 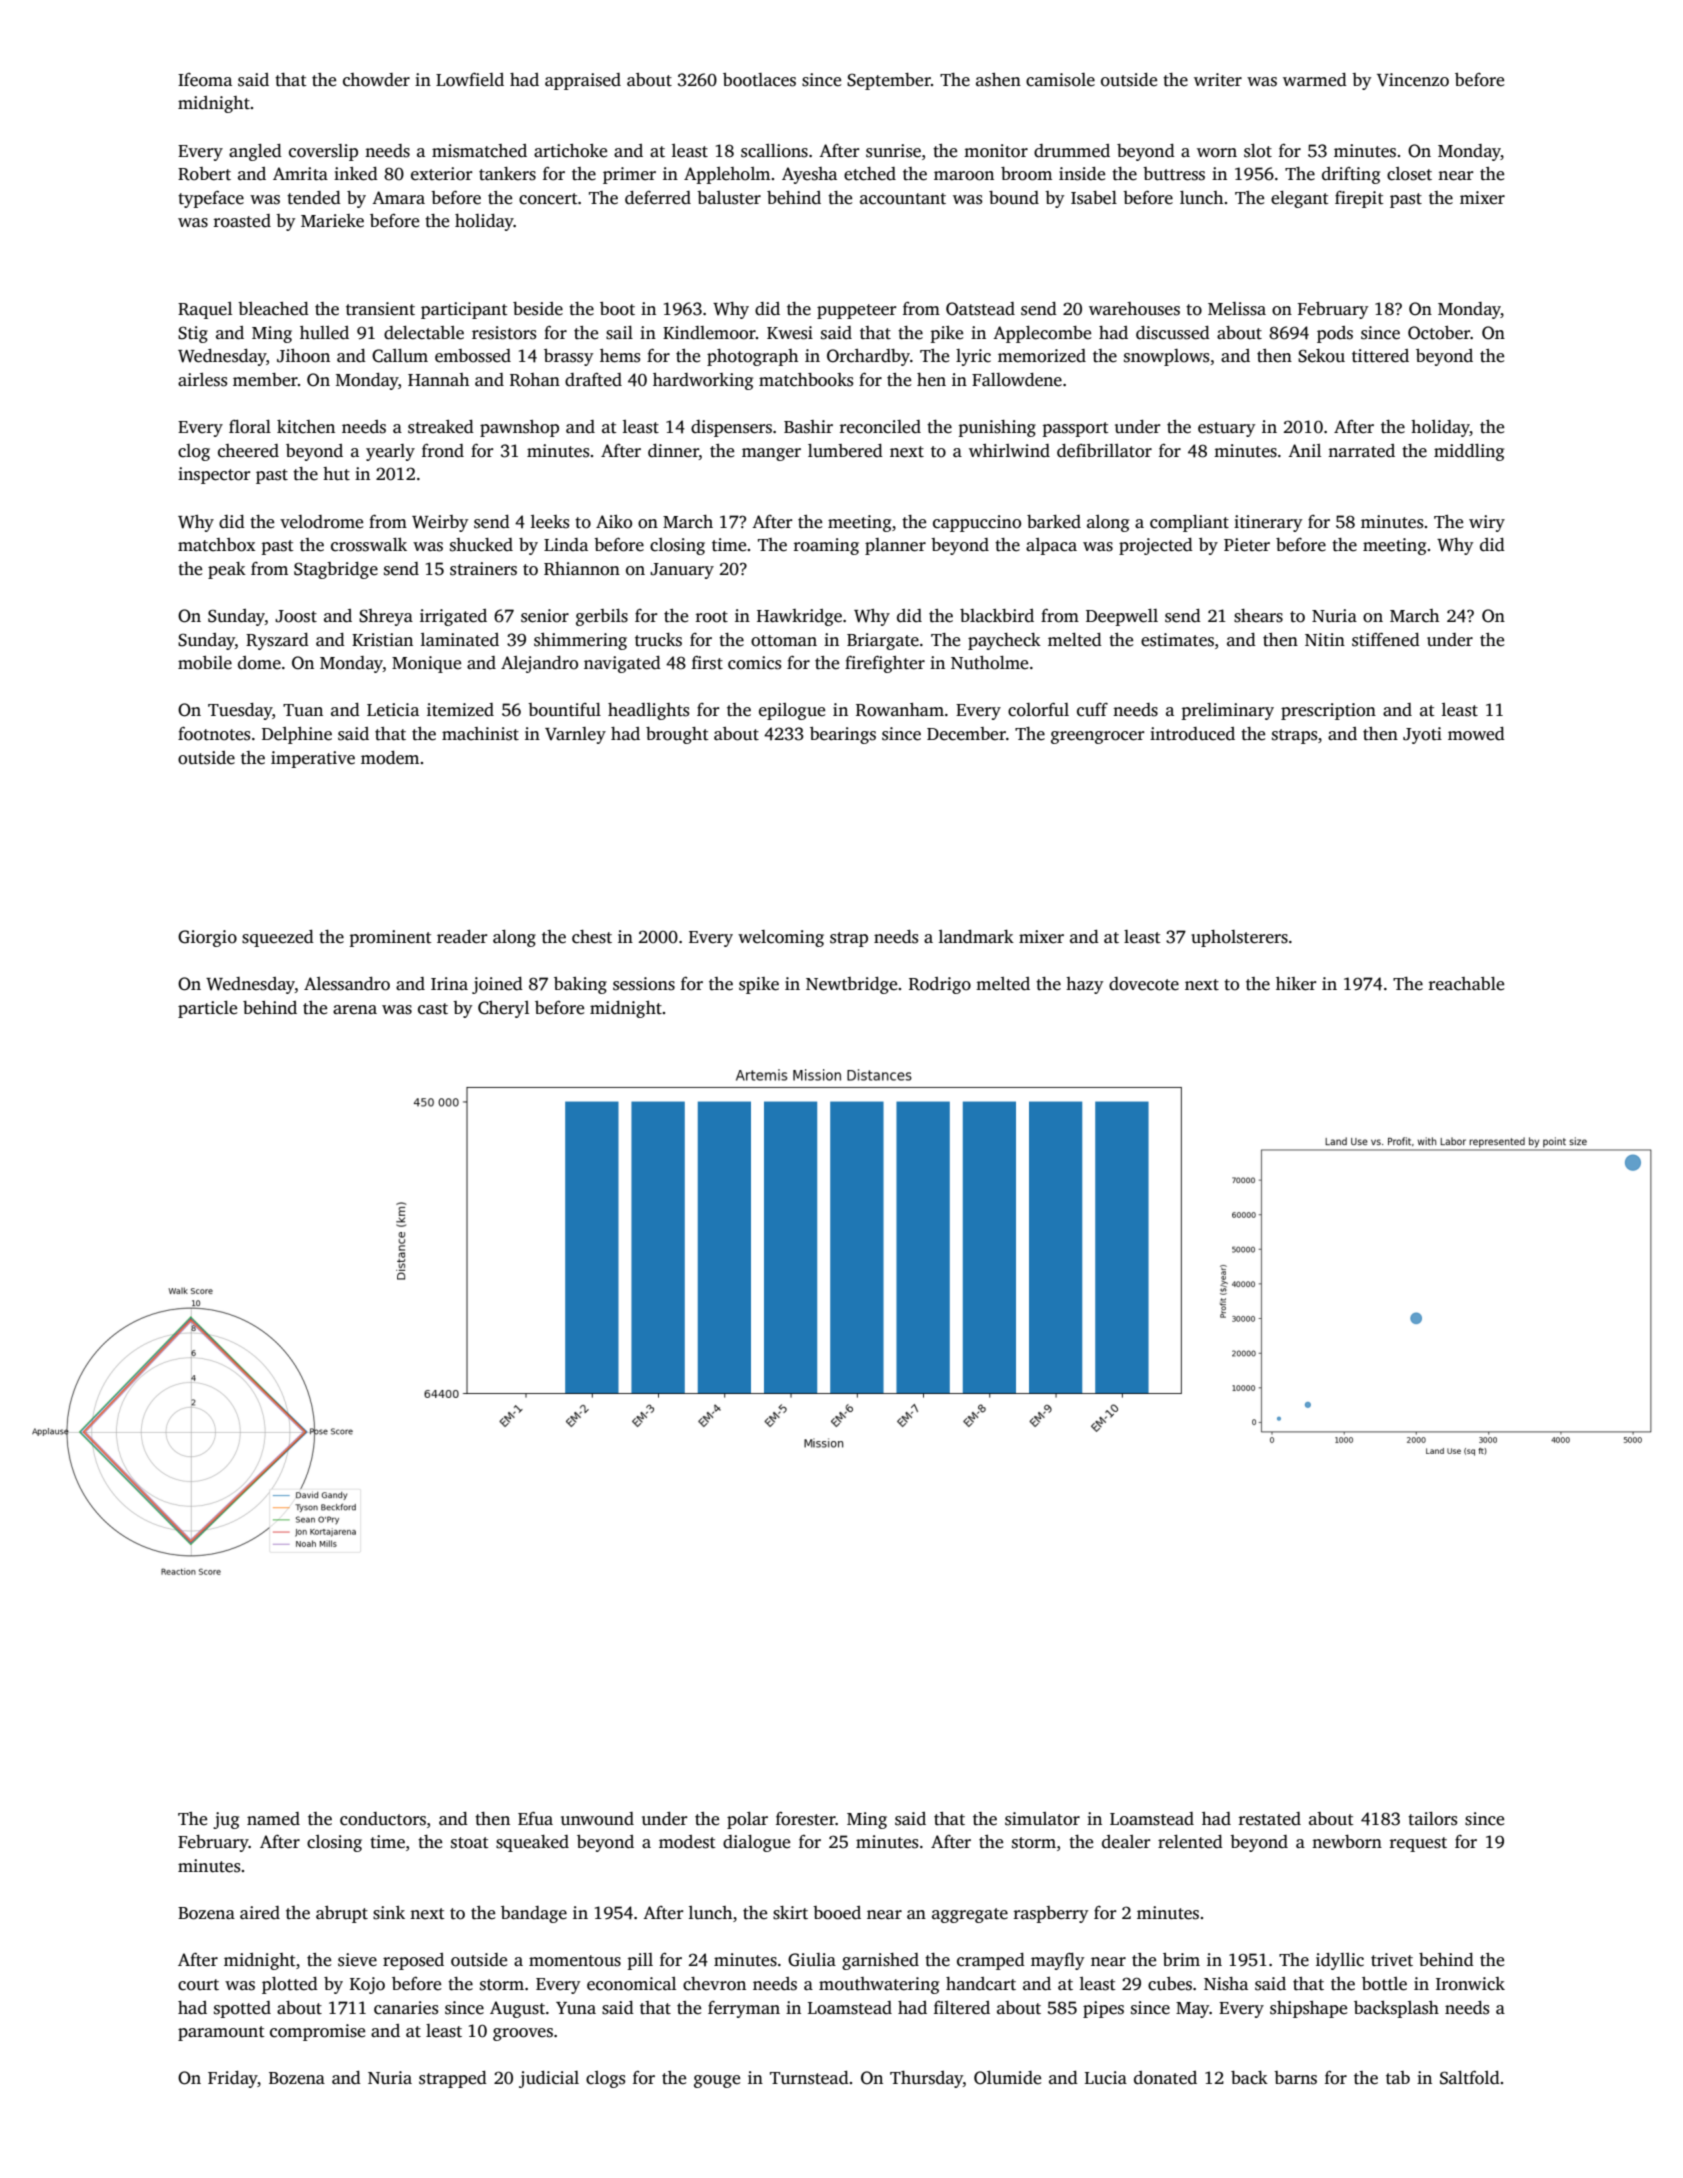 I want to click on Newtbridge, so click(x=851, y=985).
